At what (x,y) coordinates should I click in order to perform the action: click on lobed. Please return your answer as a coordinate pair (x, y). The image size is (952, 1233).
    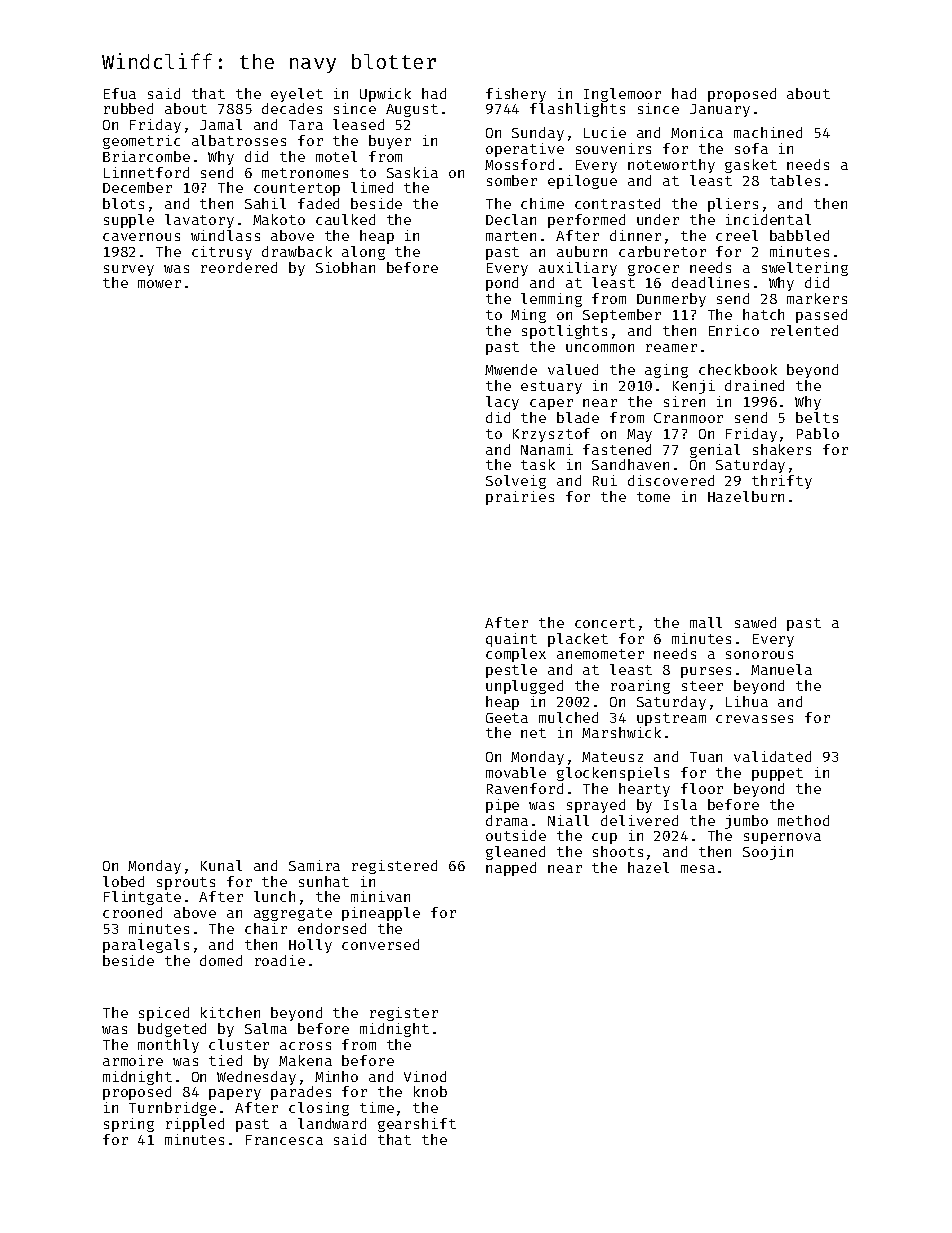
    Looking at the image, I should click on (123, 881).
